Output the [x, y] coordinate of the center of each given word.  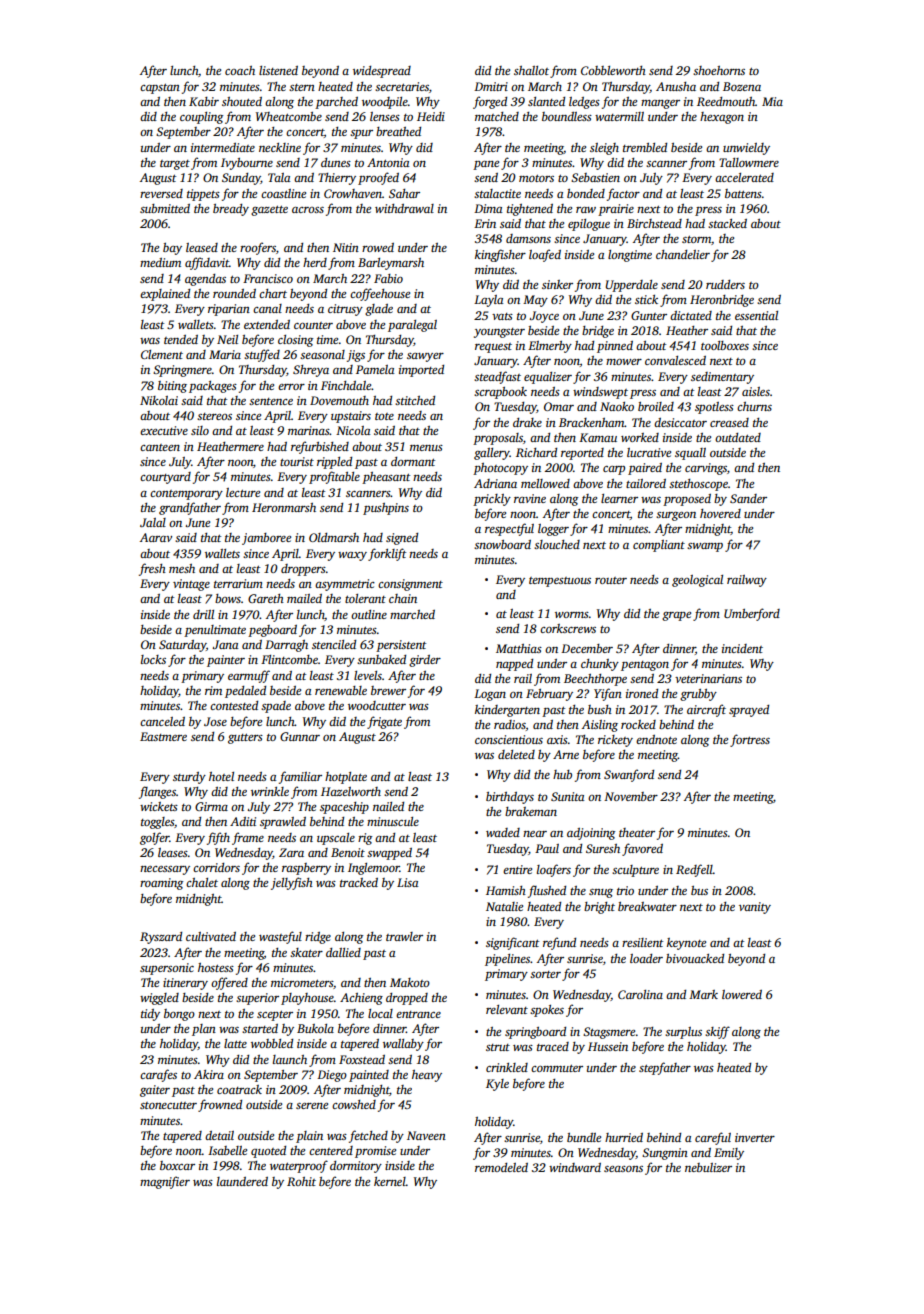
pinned [615, 347]
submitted [165, 208]
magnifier [165, 1182]
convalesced [675, 360]
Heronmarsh [284, 507]
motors [536, 178]
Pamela [375, 369]
